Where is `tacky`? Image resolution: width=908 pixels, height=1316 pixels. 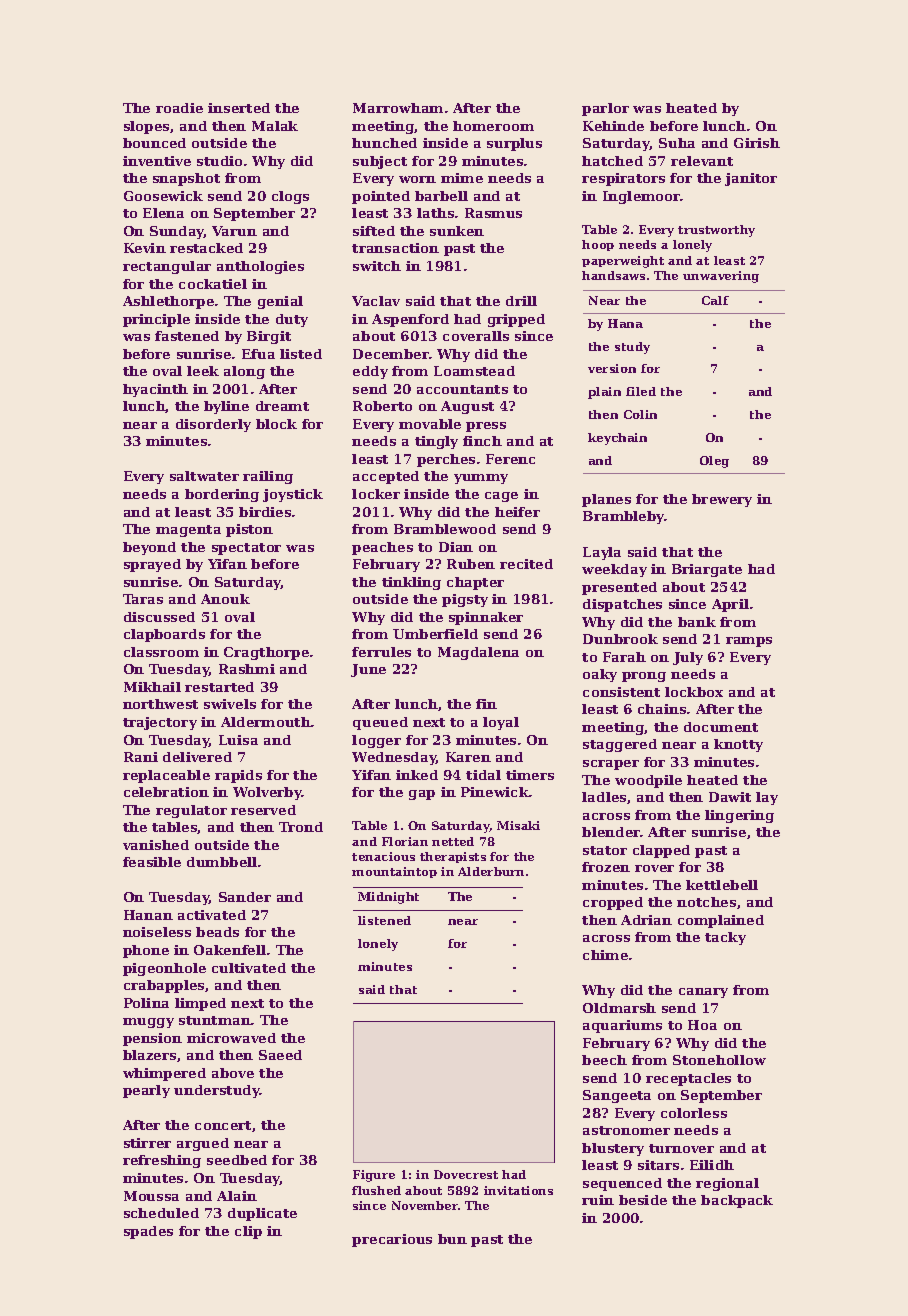 tacky is located at coordinates (725, 938).
